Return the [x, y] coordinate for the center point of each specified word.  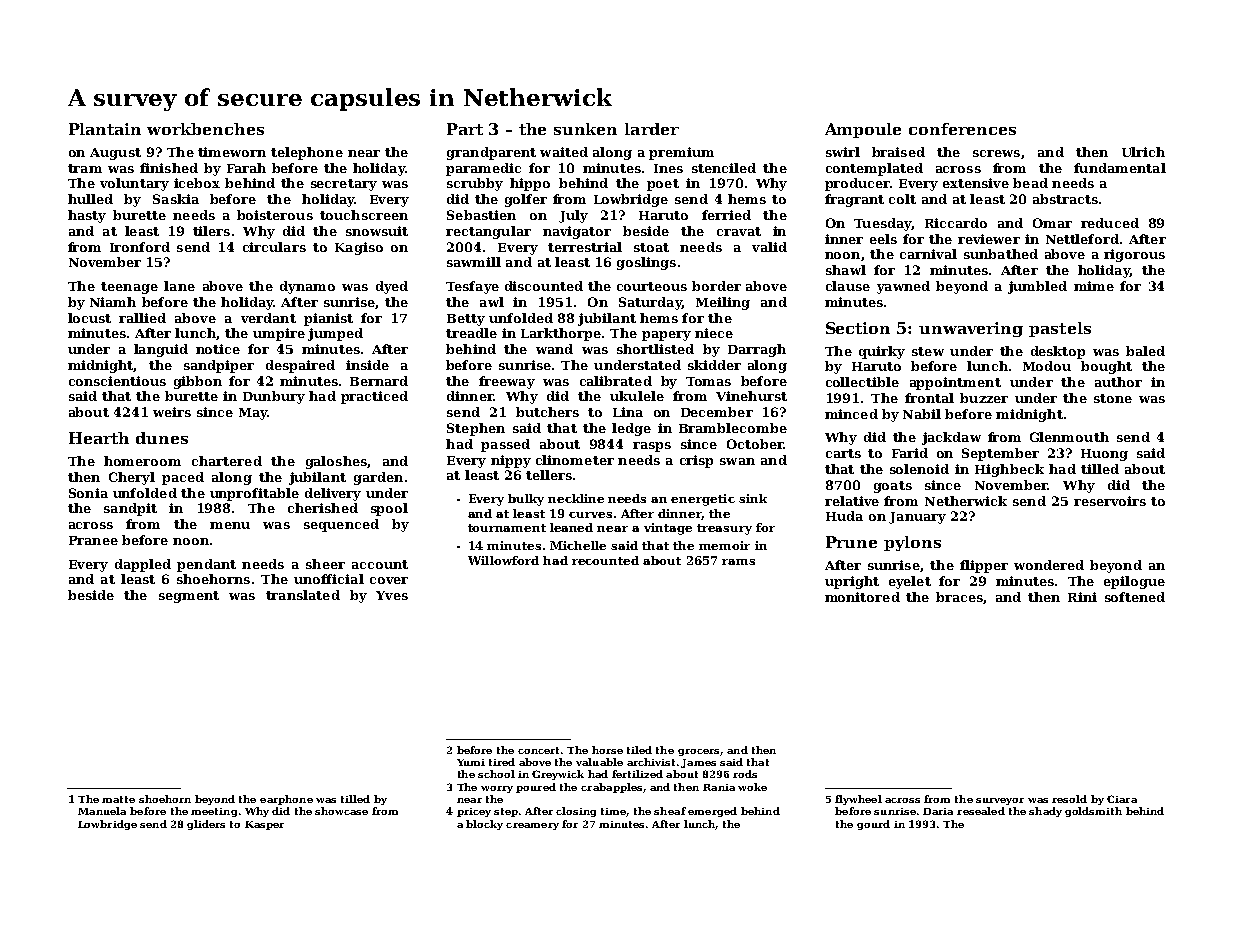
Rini [1082, 597]
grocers [698, 752]
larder [652, 129]
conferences [962, 129]
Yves [392, 595]
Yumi [471, 762]
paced [183, 478]
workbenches [205, 129]
